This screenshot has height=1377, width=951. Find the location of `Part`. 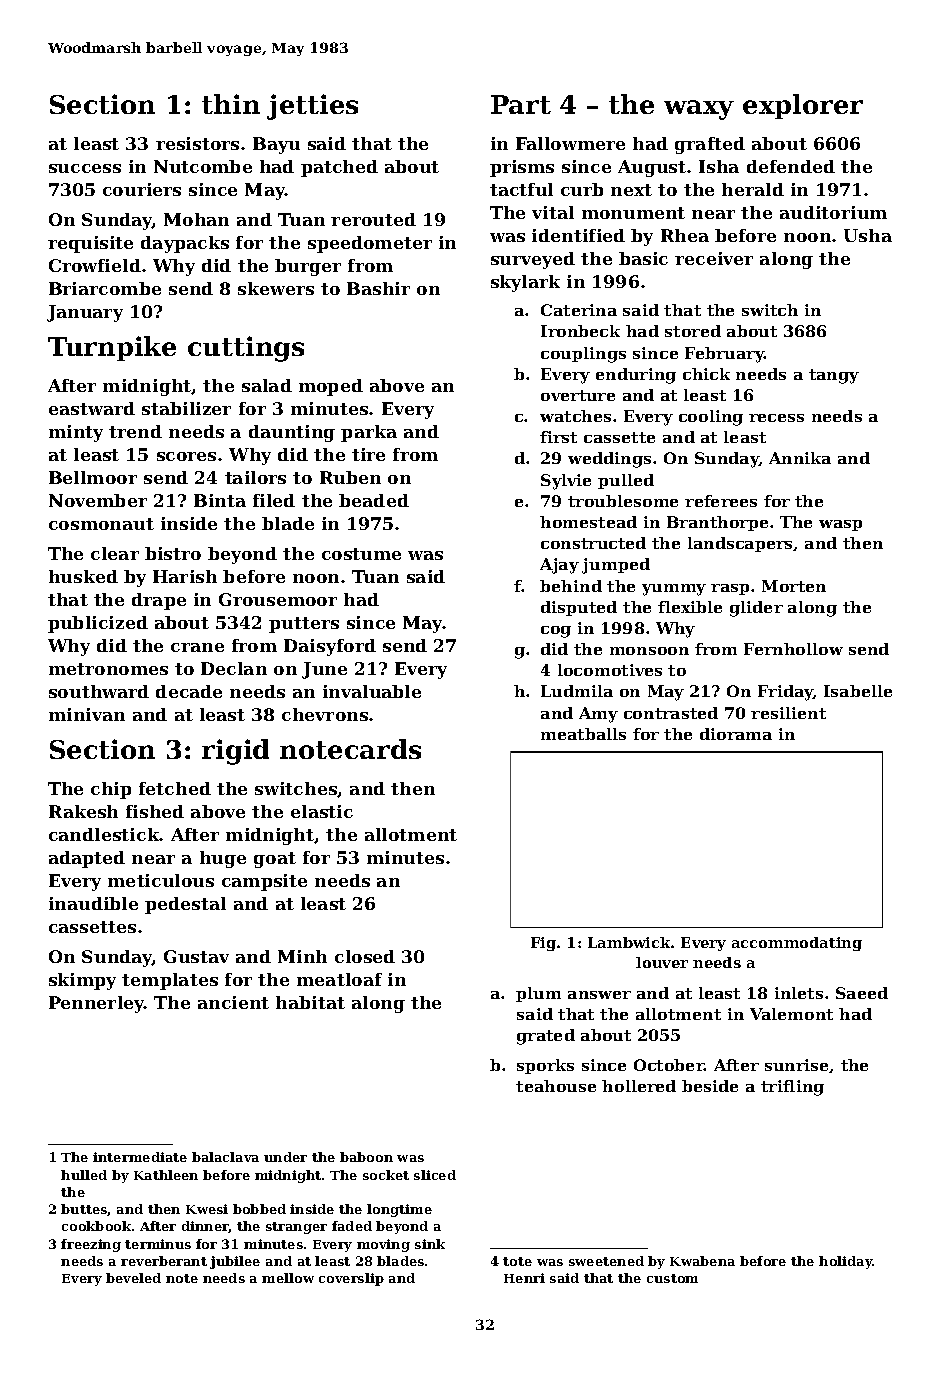

Part is located at coordinates (521, 104).
